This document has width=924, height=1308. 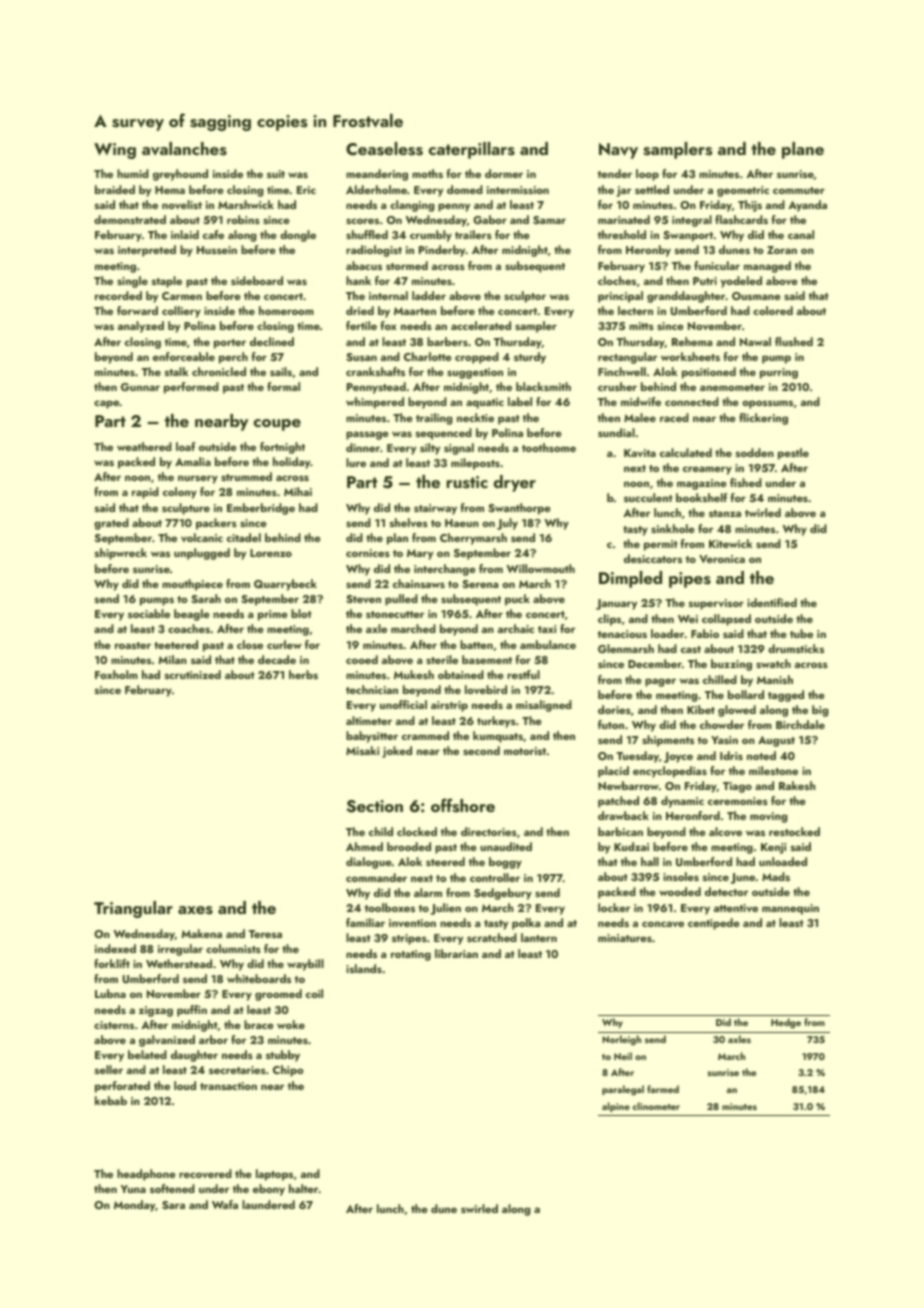 What do you see at coordinates (681, 876) in the document?
I see `insoles` at bounding box center [681, 876].
